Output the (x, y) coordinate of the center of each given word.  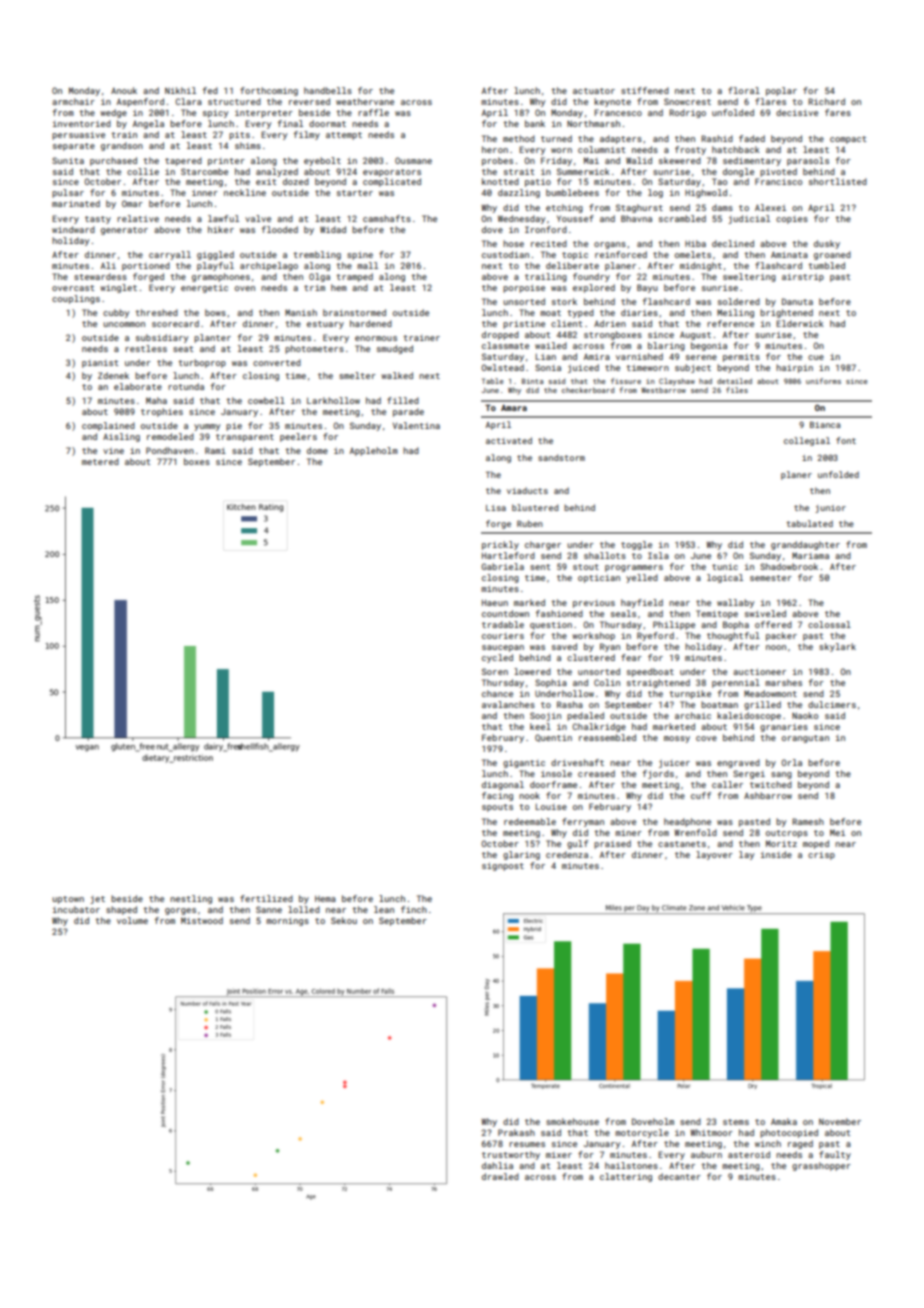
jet (97, 900)
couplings (76, 299)
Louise (551, 807)
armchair (73, 101)
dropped (500, 335)
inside (776, 854)
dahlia (497, 1165)
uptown (68, 900)
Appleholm (374, 451)
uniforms (823, 381)
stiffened (645, 90)
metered (100, 461)
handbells (328, 90)
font (846, 440)
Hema (325, 899)
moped (816, 844)
